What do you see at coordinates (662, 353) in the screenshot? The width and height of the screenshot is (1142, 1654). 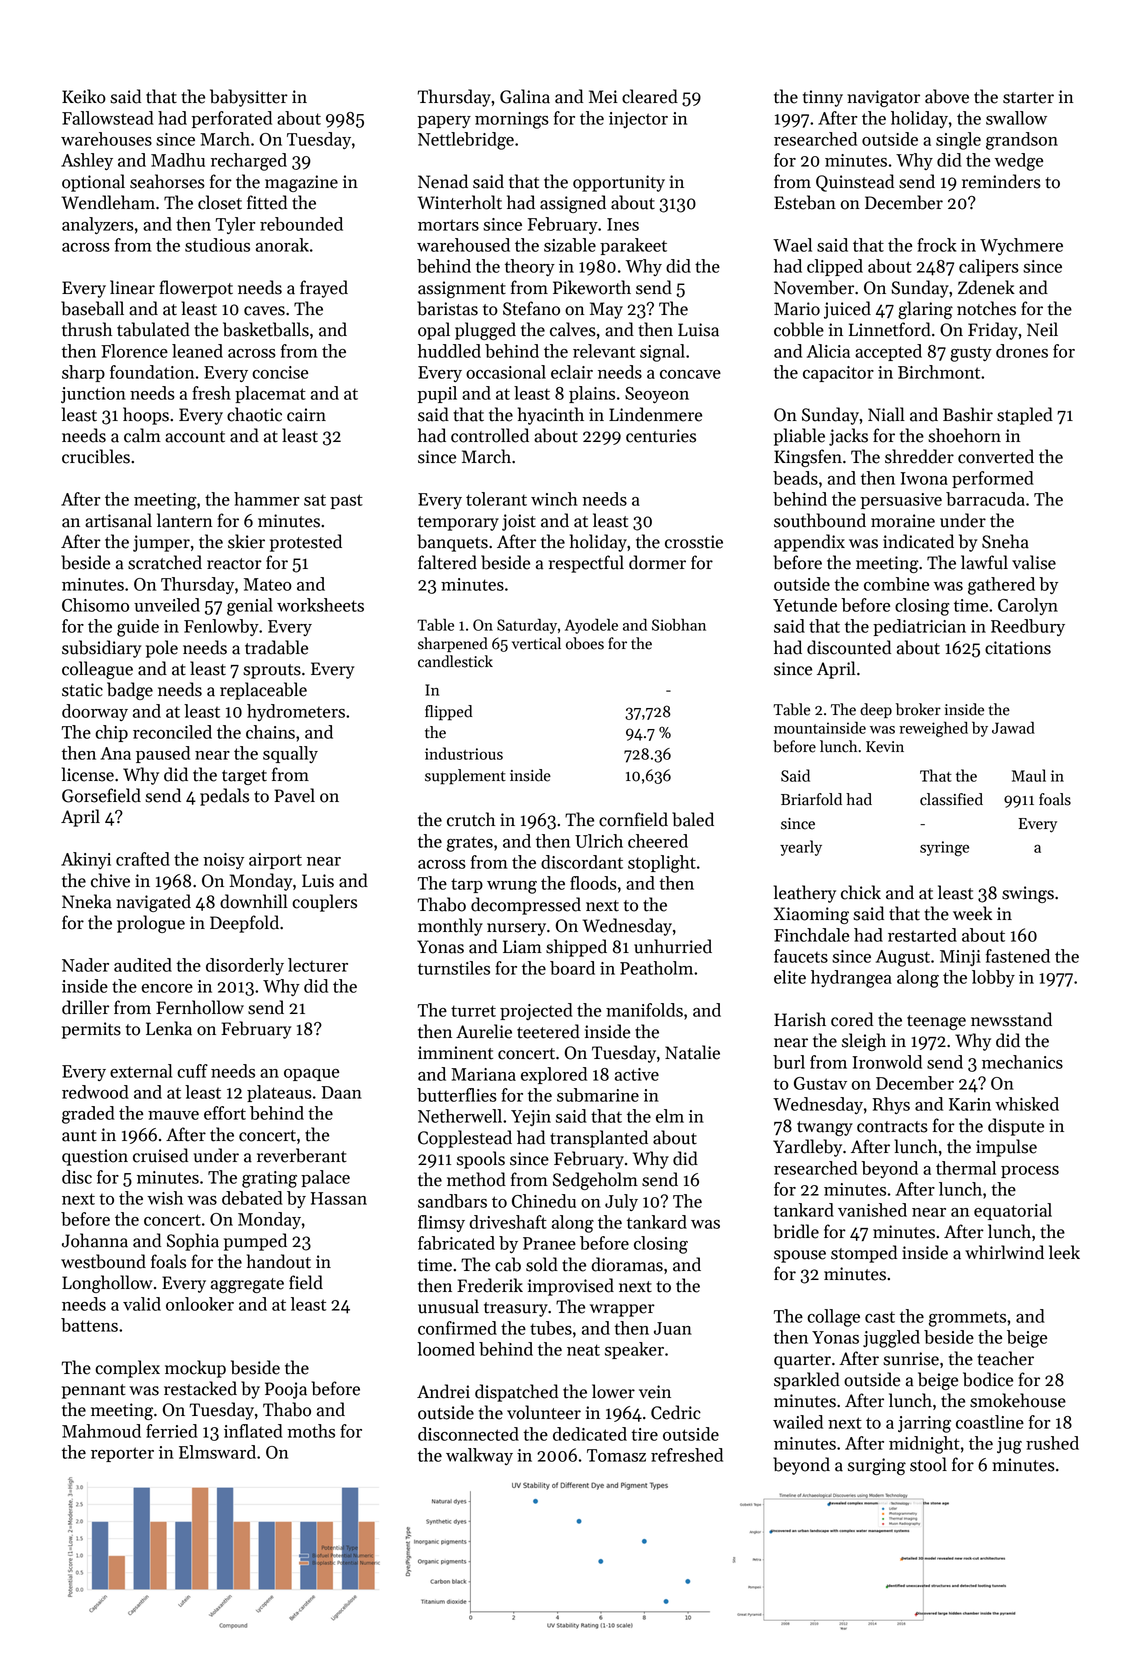 I see `signal` at bounding box center [662, 353].
